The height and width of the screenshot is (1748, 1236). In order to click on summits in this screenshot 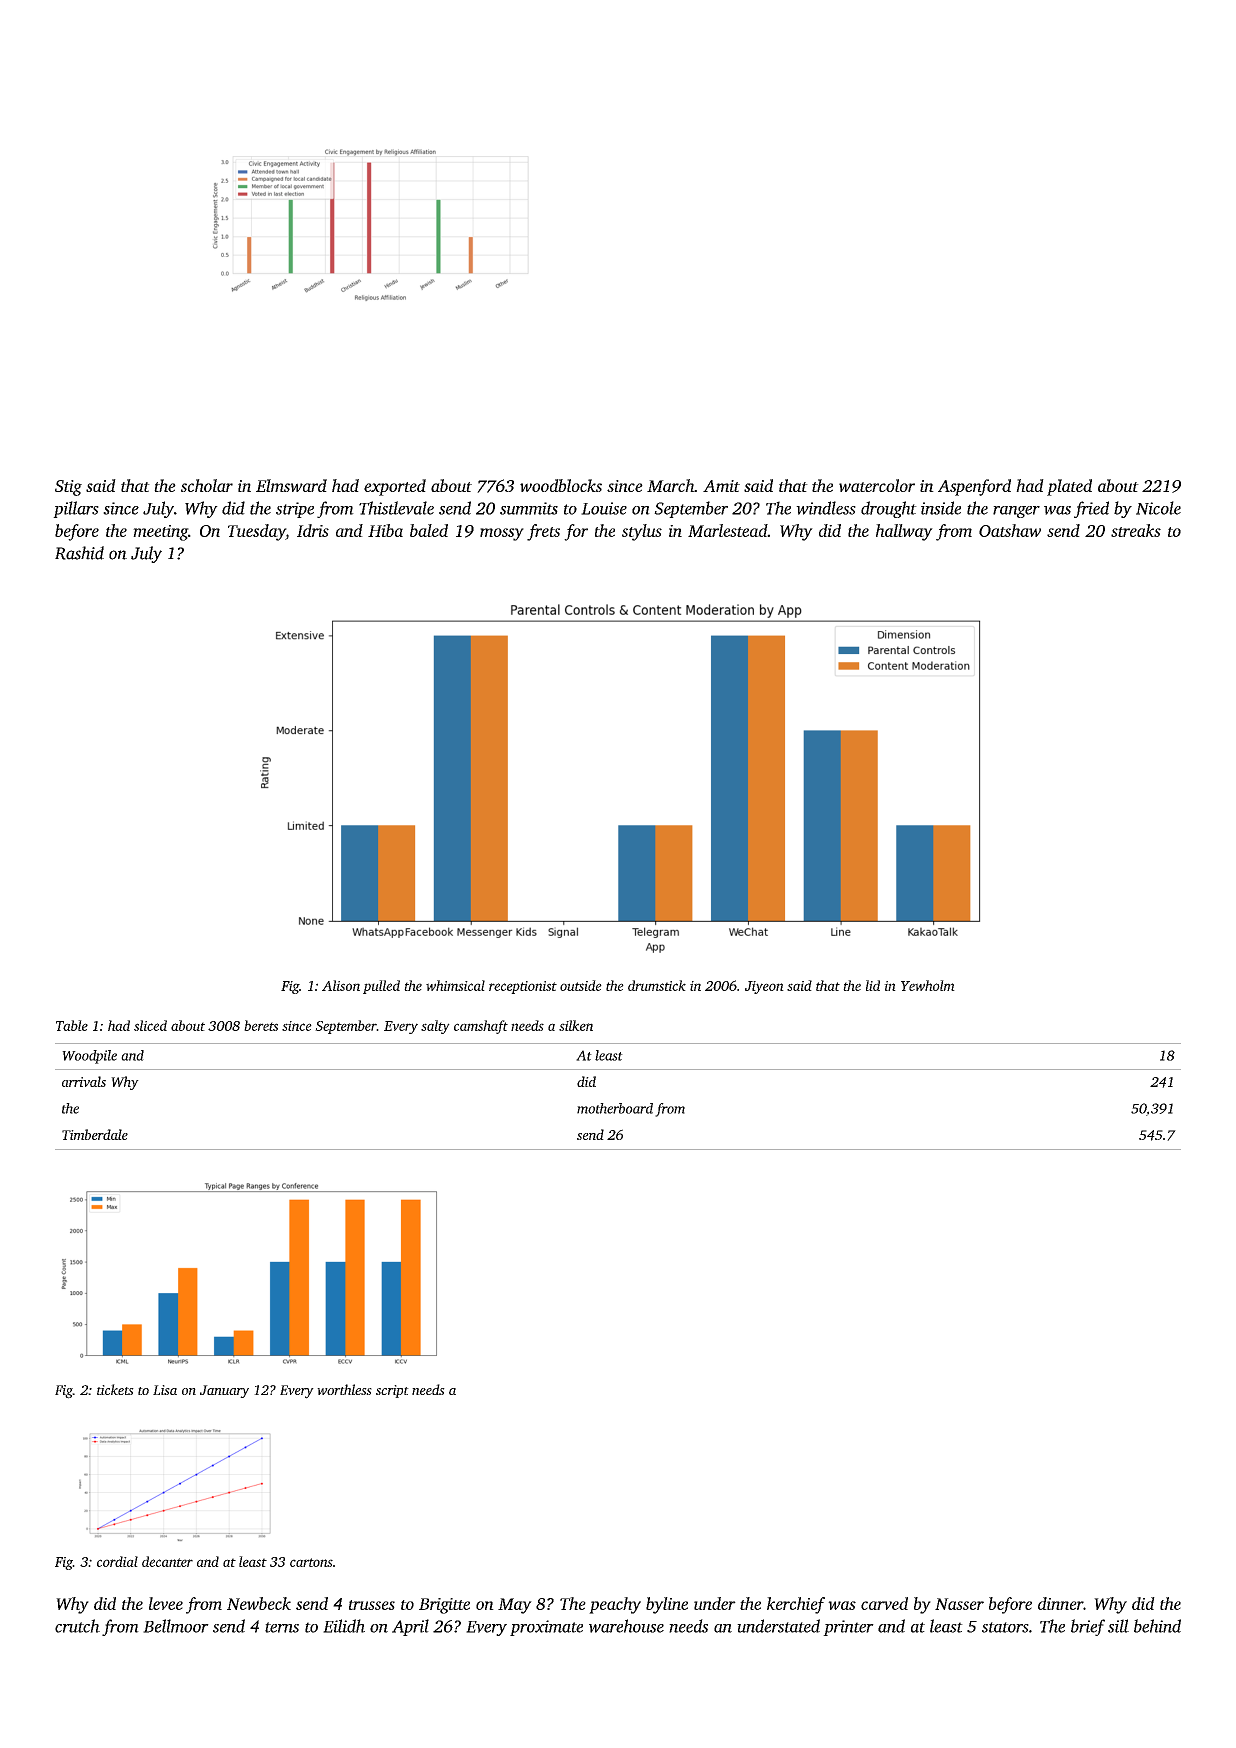, I will do `click(529, 508)`.
